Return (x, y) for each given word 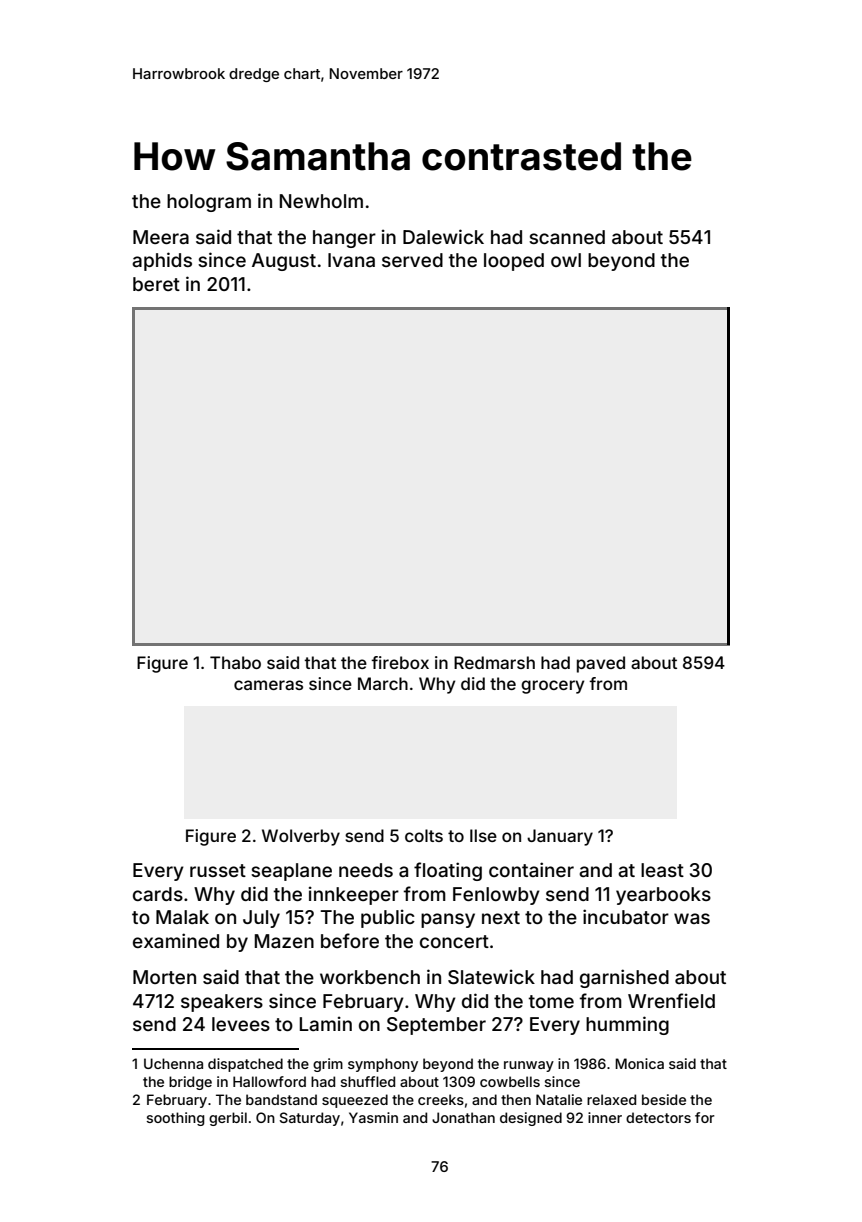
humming (627, 1025)
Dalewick (443, 236)
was (692, 918)
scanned (567, 237)
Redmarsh (494, 662)
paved (601, 664)
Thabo (235, 662)
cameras (268, 685)
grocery (552, 687)
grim (328, 1065)
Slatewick (491, 977)
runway (529, 1066)
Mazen (284, 941)
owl (566, 260)
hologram (209, 203)
